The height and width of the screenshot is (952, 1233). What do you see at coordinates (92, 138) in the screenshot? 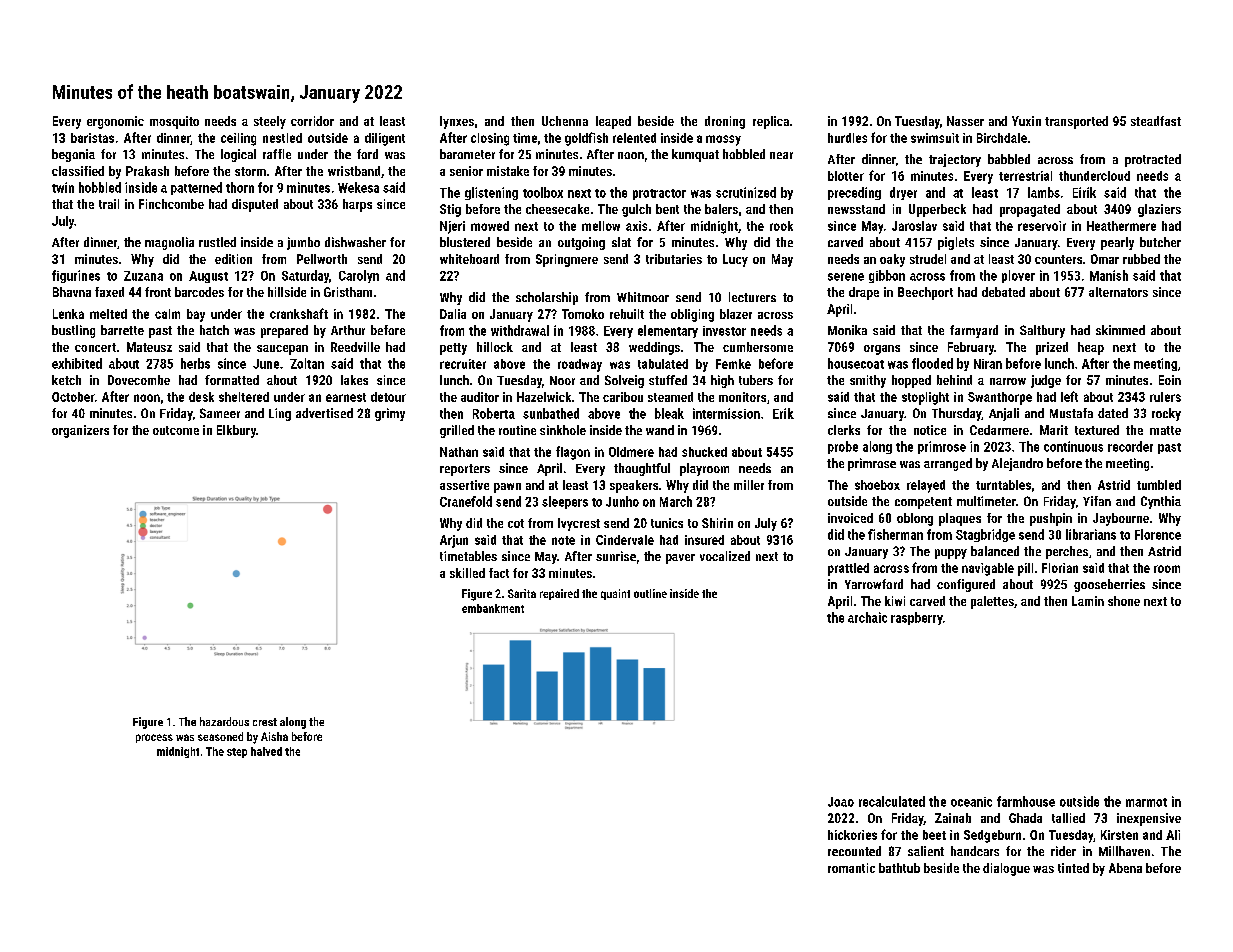
I see `baristas` at bounding box center [92, 138].
